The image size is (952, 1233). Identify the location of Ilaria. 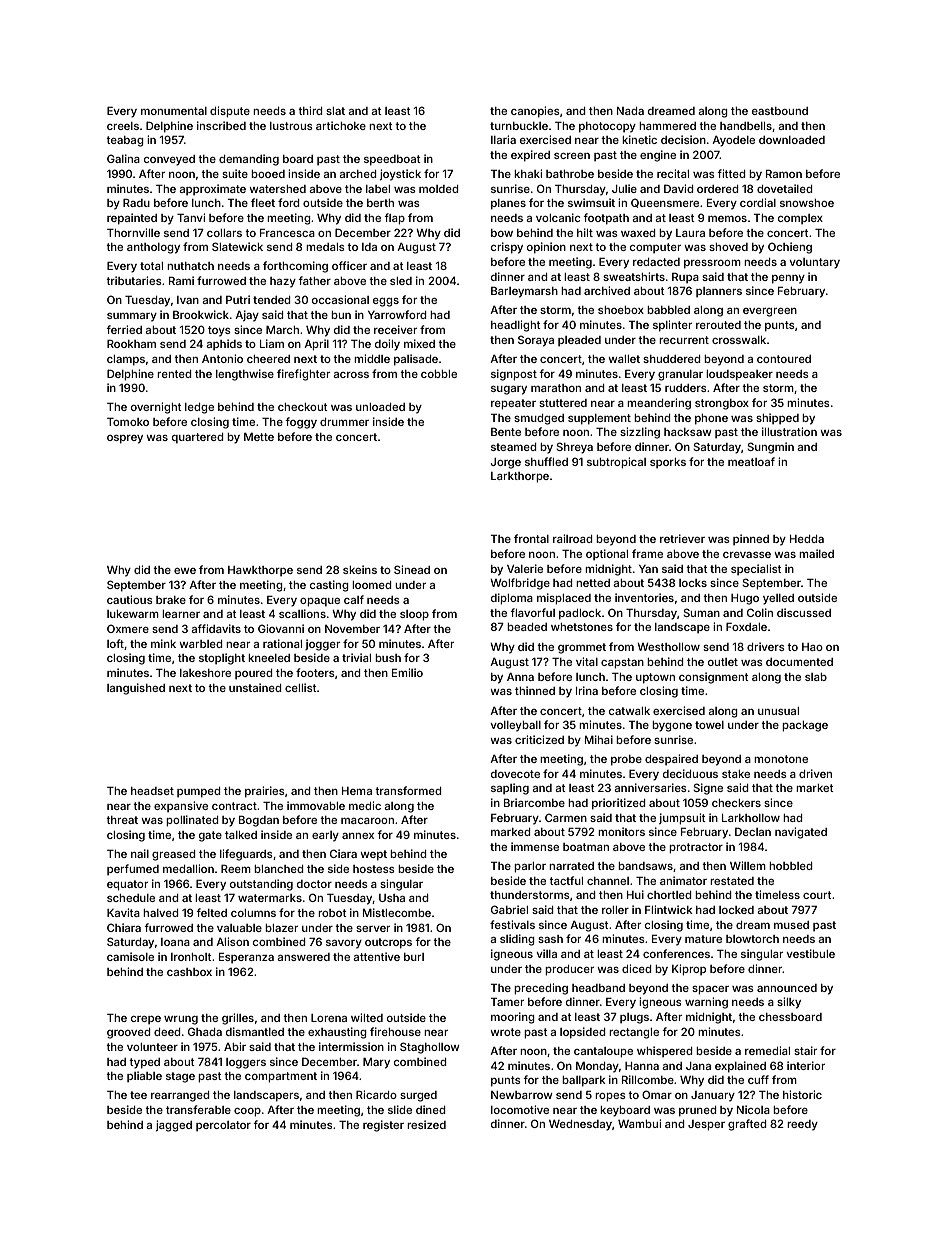
(503, 139).
